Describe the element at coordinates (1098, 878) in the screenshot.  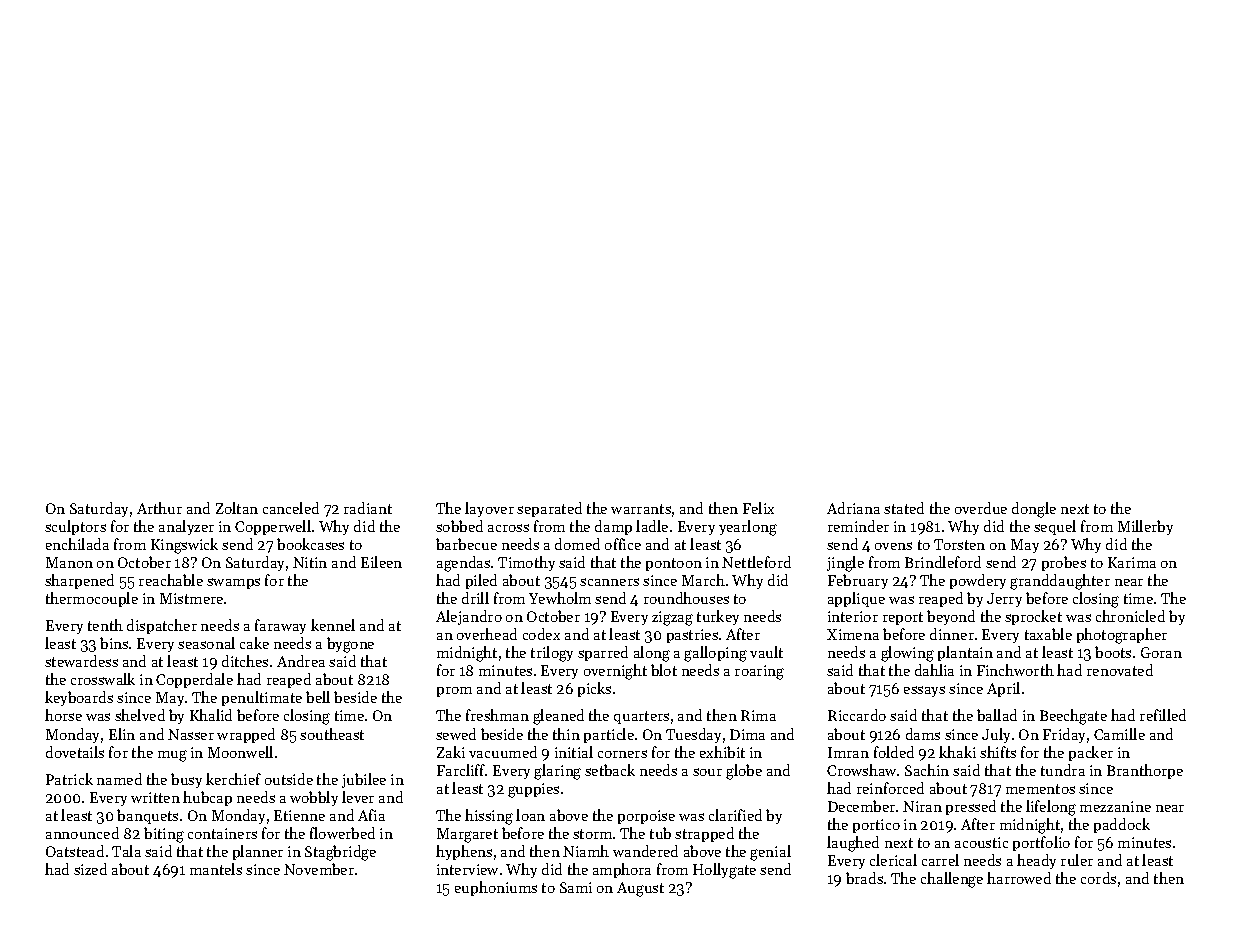
I see `cords` at that location.
